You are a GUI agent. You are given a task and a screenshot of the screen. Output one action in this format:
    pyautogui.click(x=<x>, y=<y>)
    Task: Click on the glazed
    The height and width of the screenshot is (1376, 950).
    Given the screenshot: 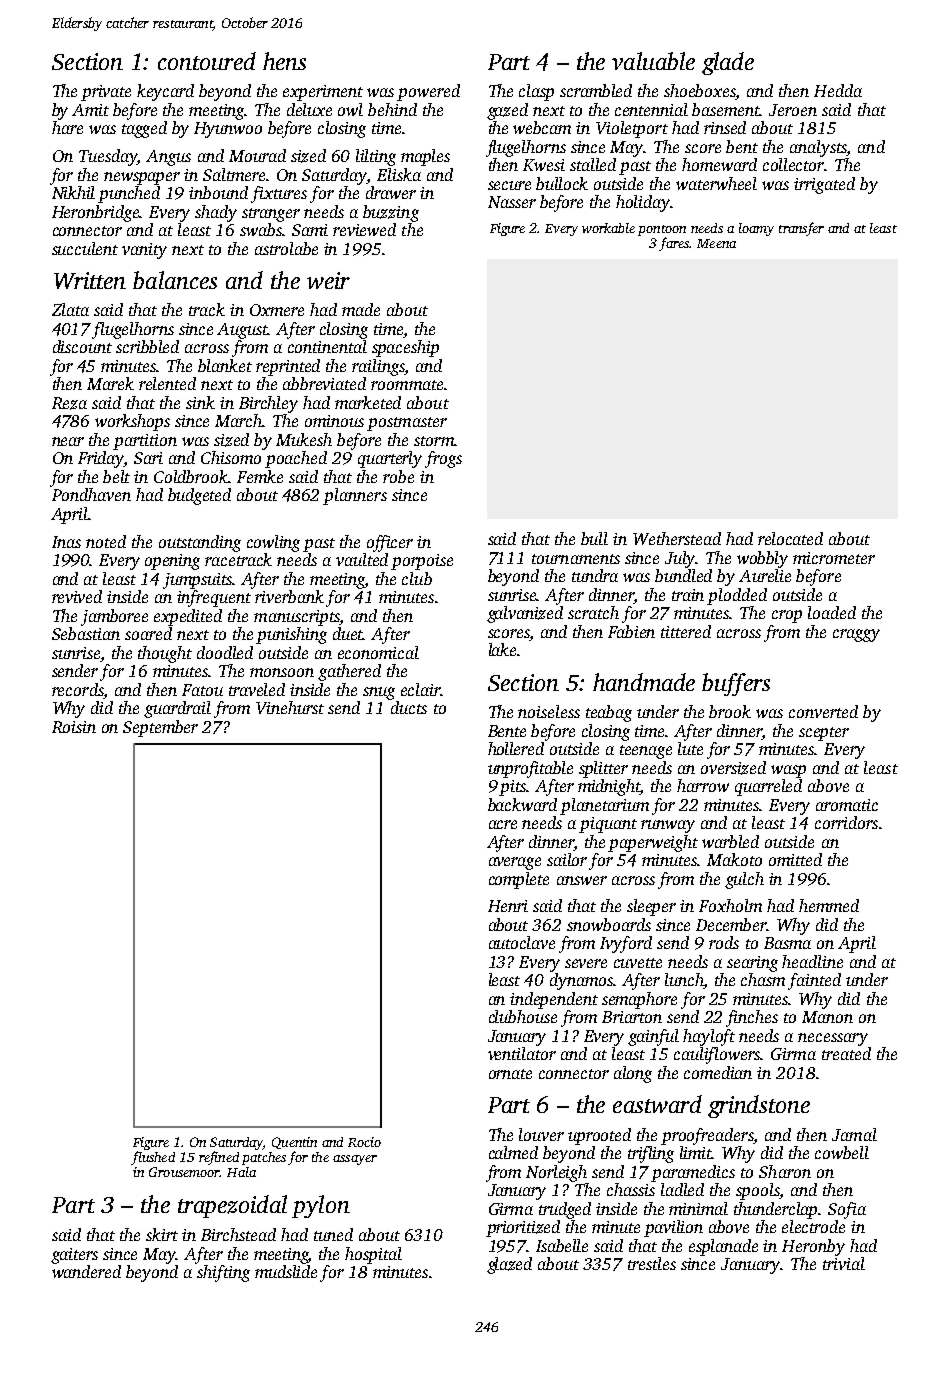 What is the action you would take?
    pyautogui.click(x=509, y=1265)
